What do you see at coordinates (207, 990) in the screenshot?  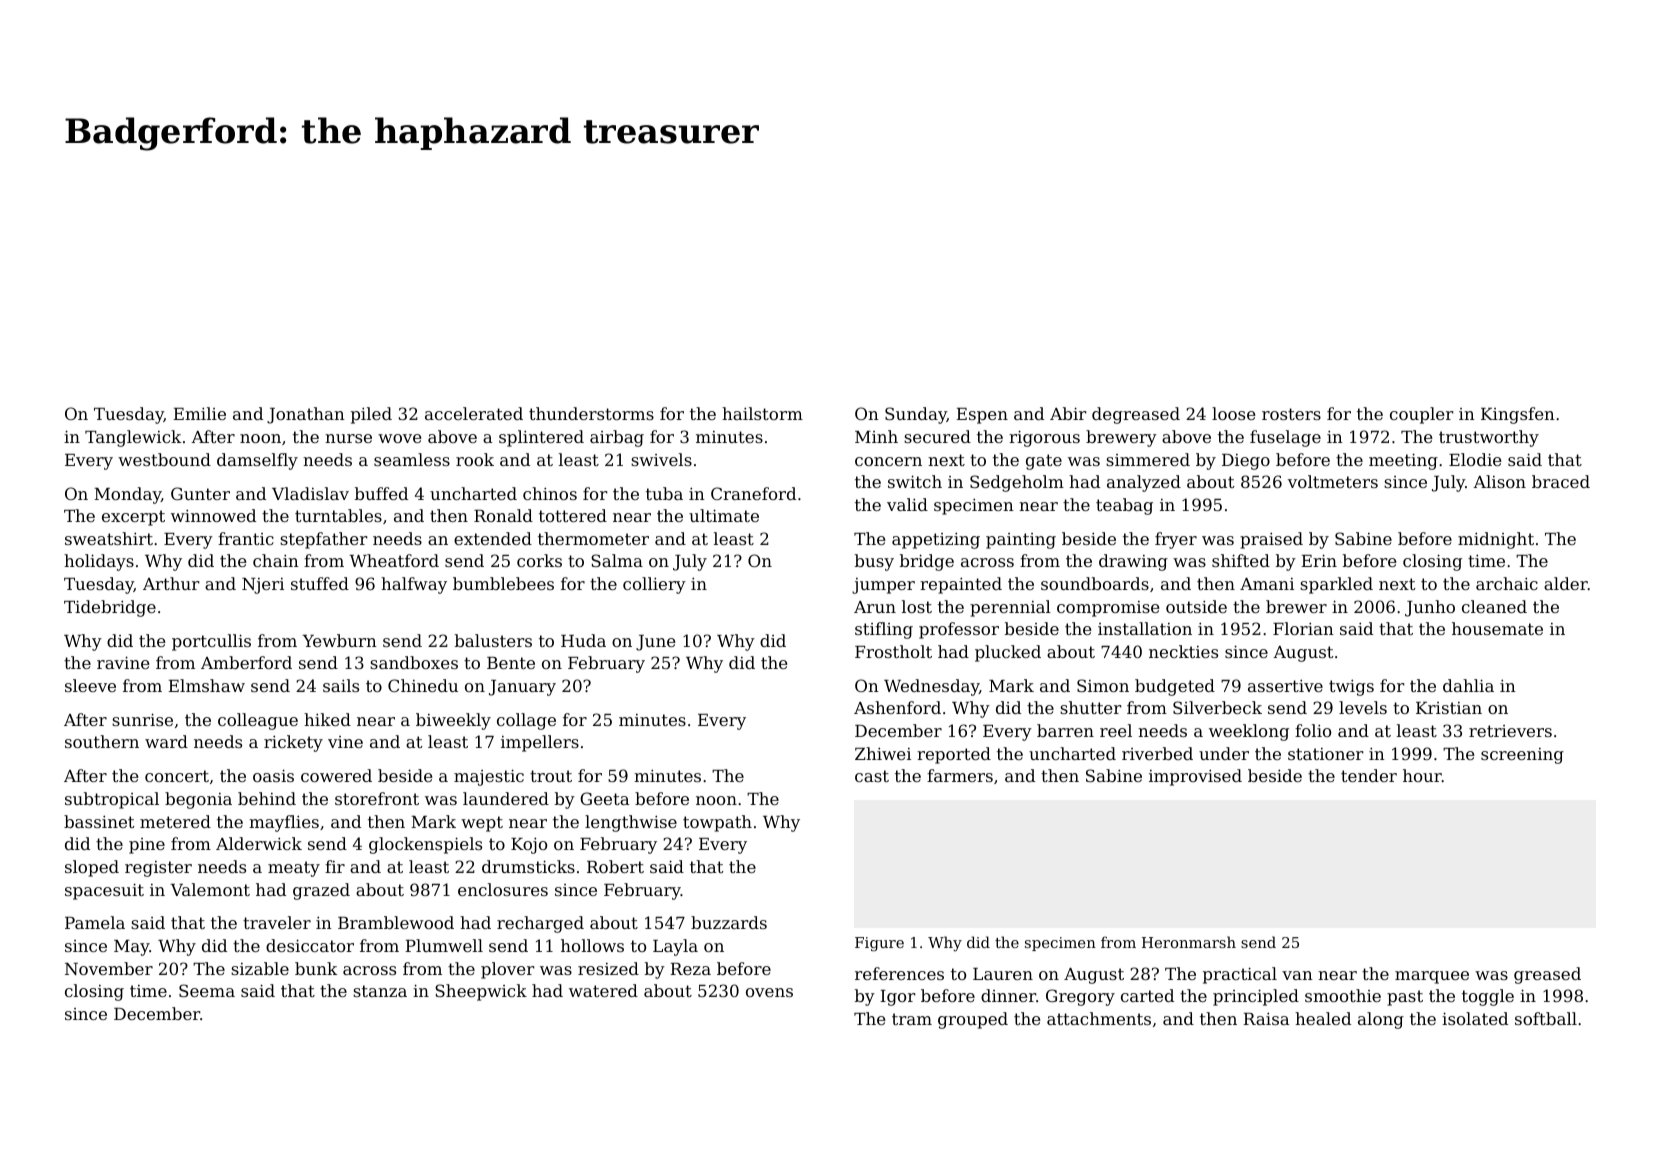 I see `Seema` at bounding box center [207, 990].
